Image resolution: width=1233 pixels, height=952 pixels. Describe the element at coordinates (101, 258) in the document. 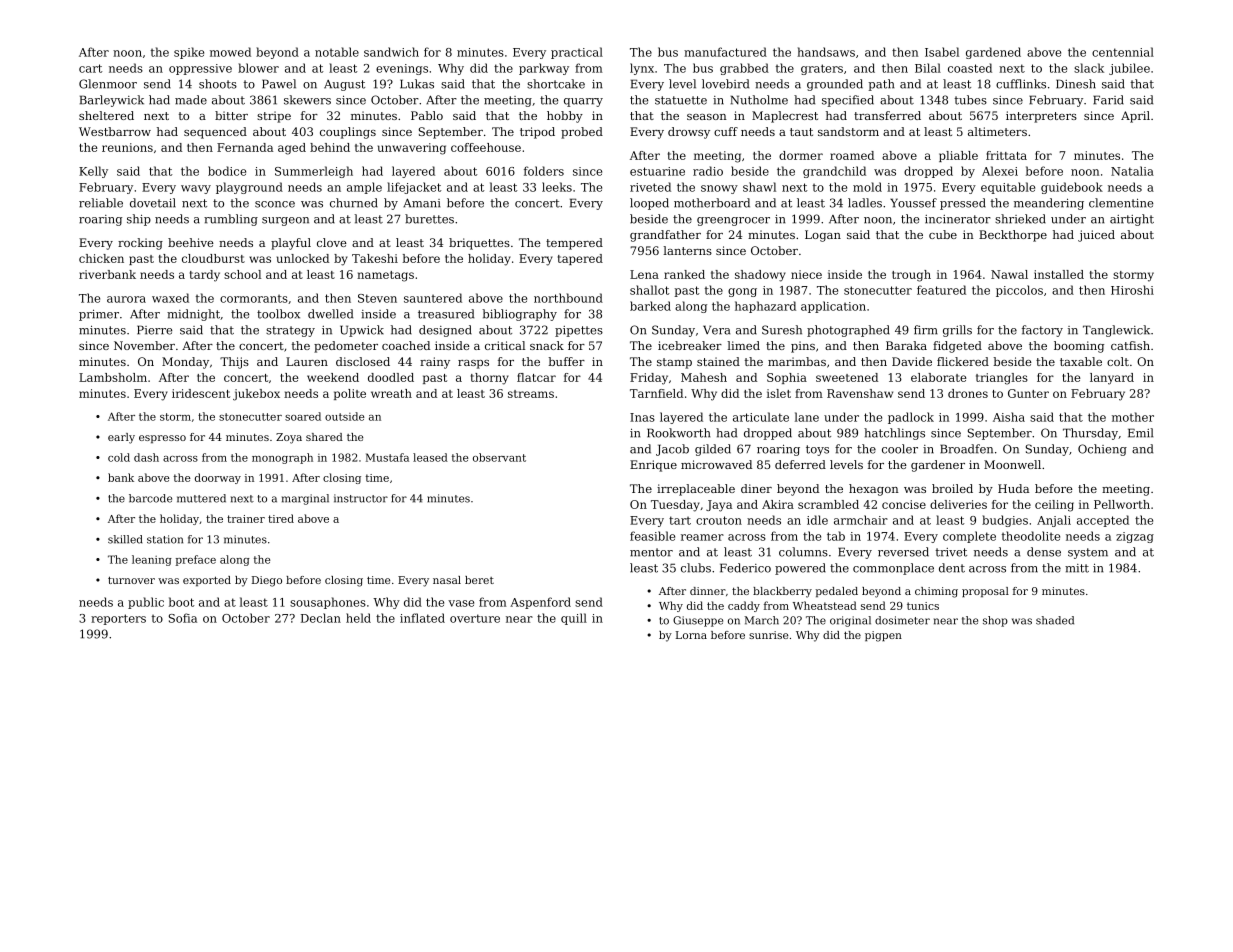

I see `chicken` at that location.
